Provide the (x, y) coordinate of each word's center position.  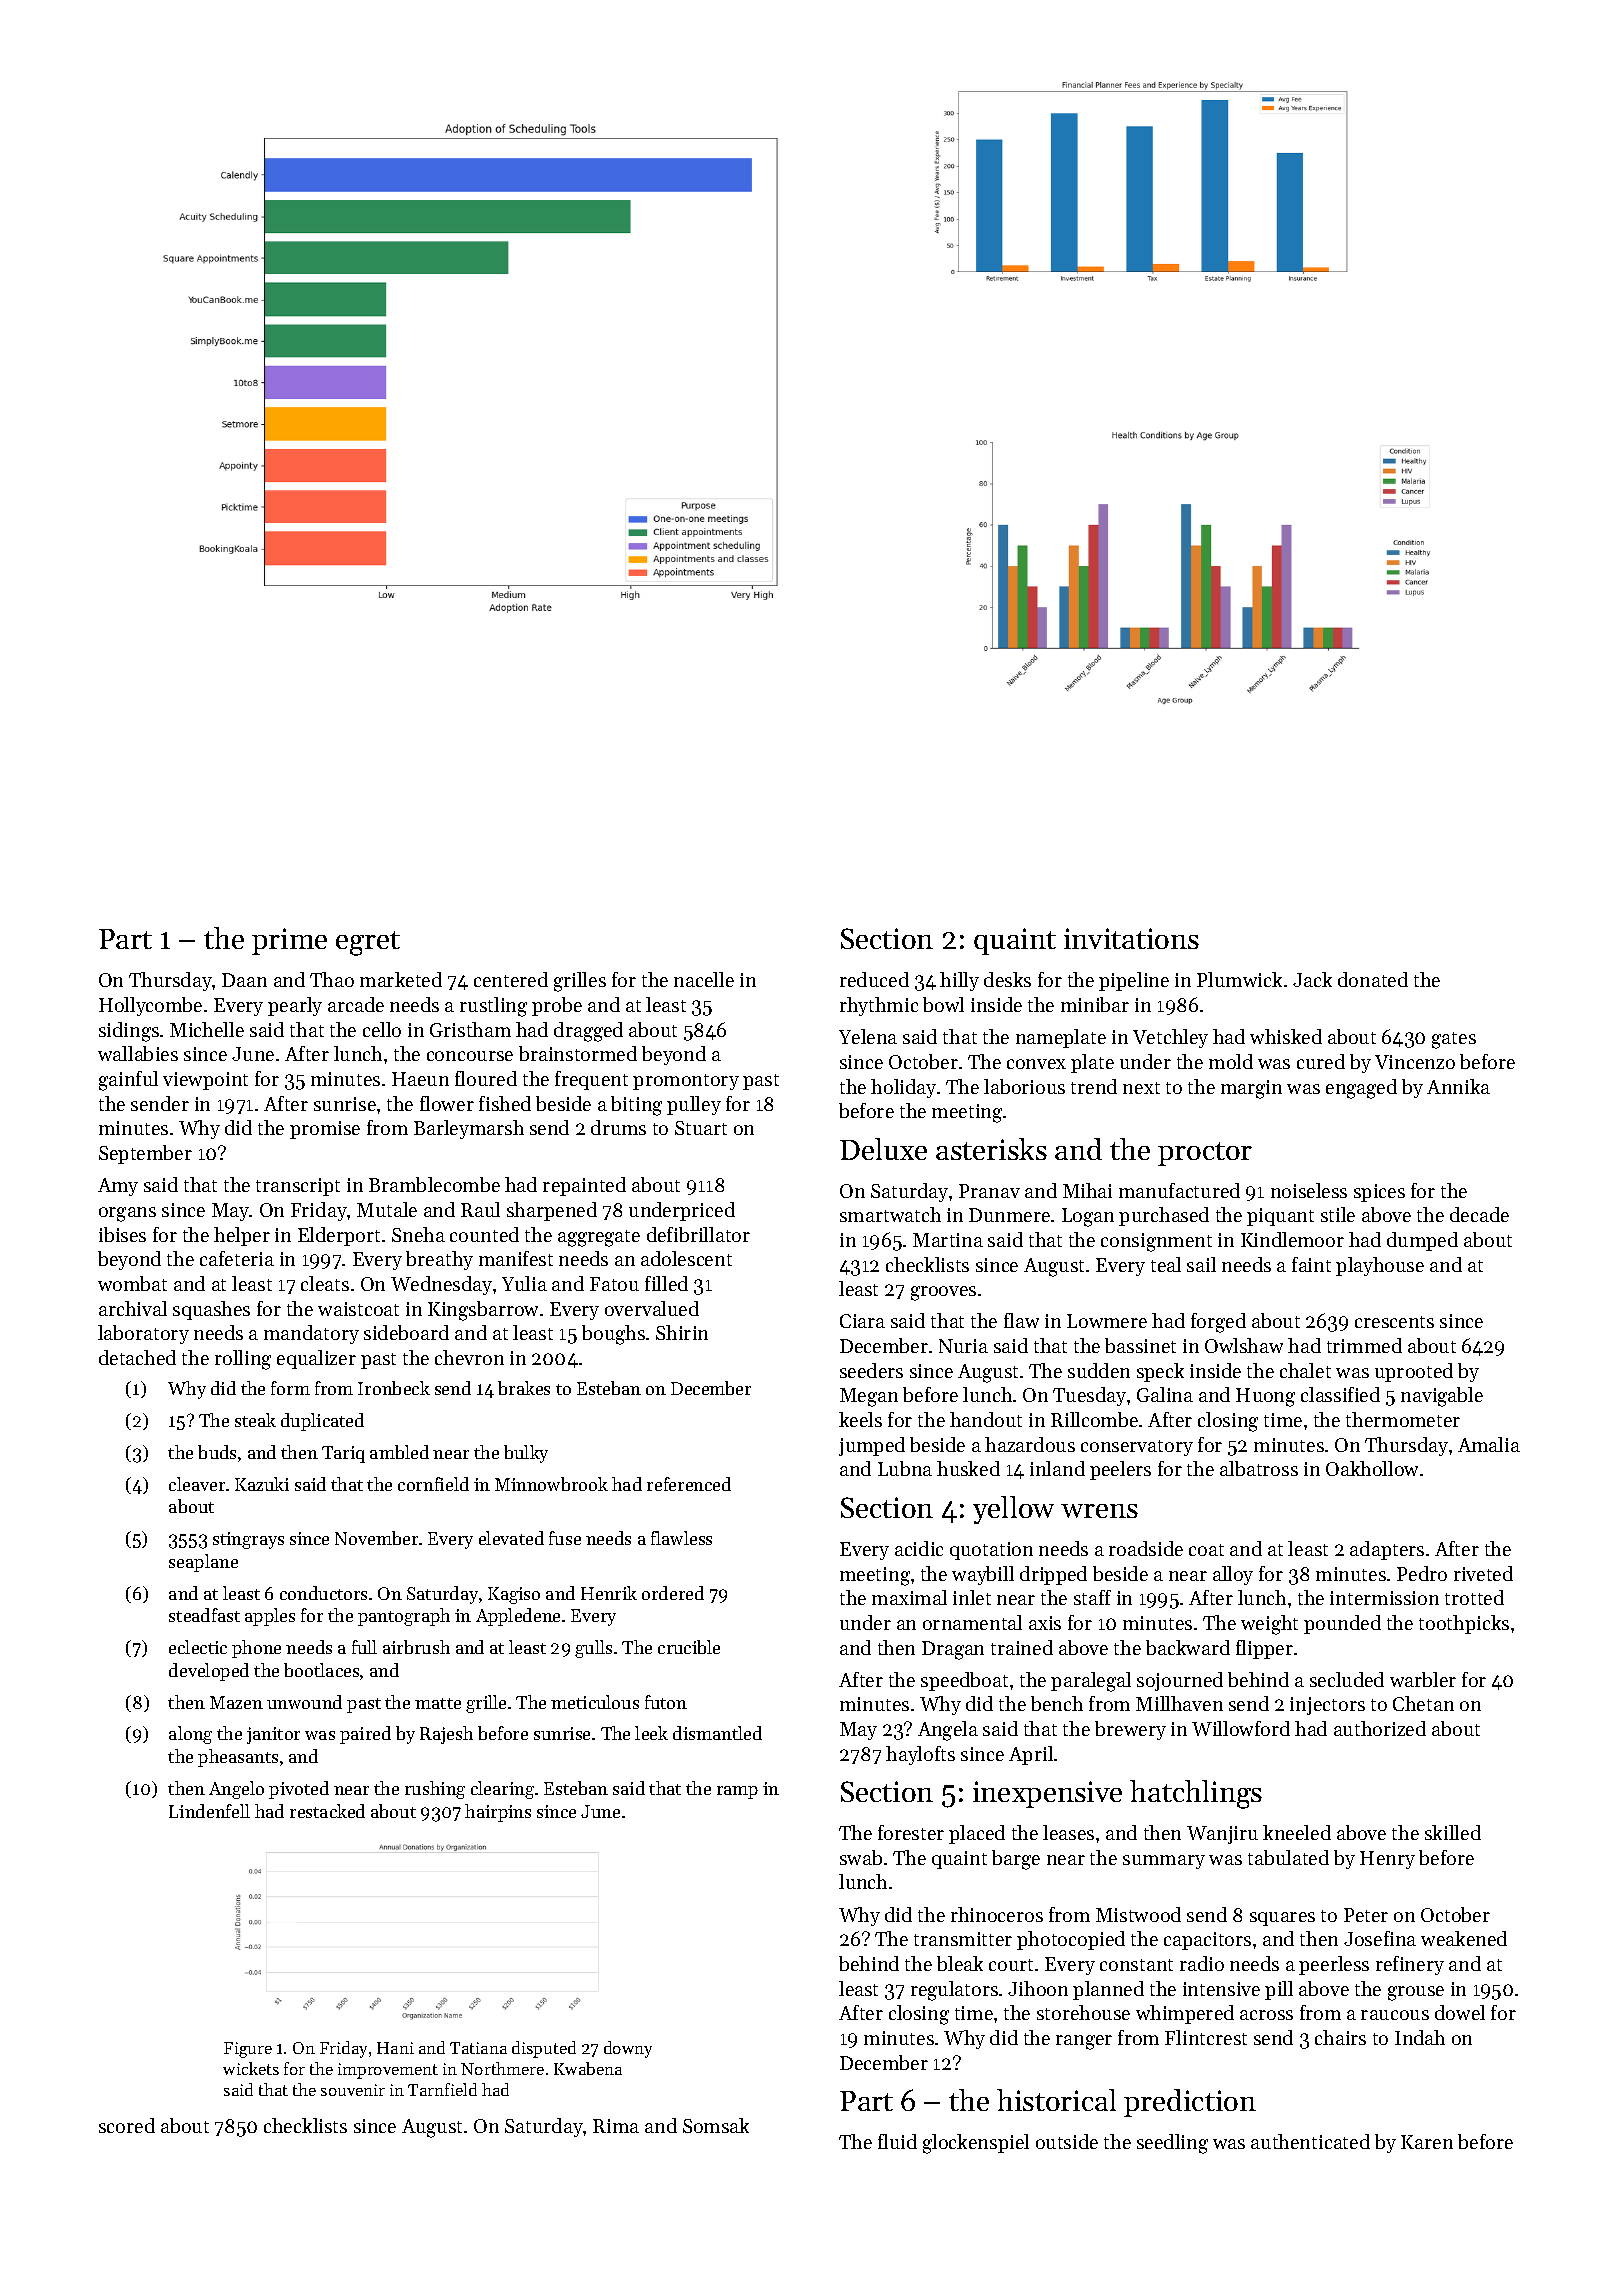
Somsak (716, 2125)
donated (1373, 979)
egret (368, 943)
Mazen (236, 1702)
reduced (874, 979)
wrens (1099, 1511)
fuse (565, 1538)
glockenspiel (976, 2144)
